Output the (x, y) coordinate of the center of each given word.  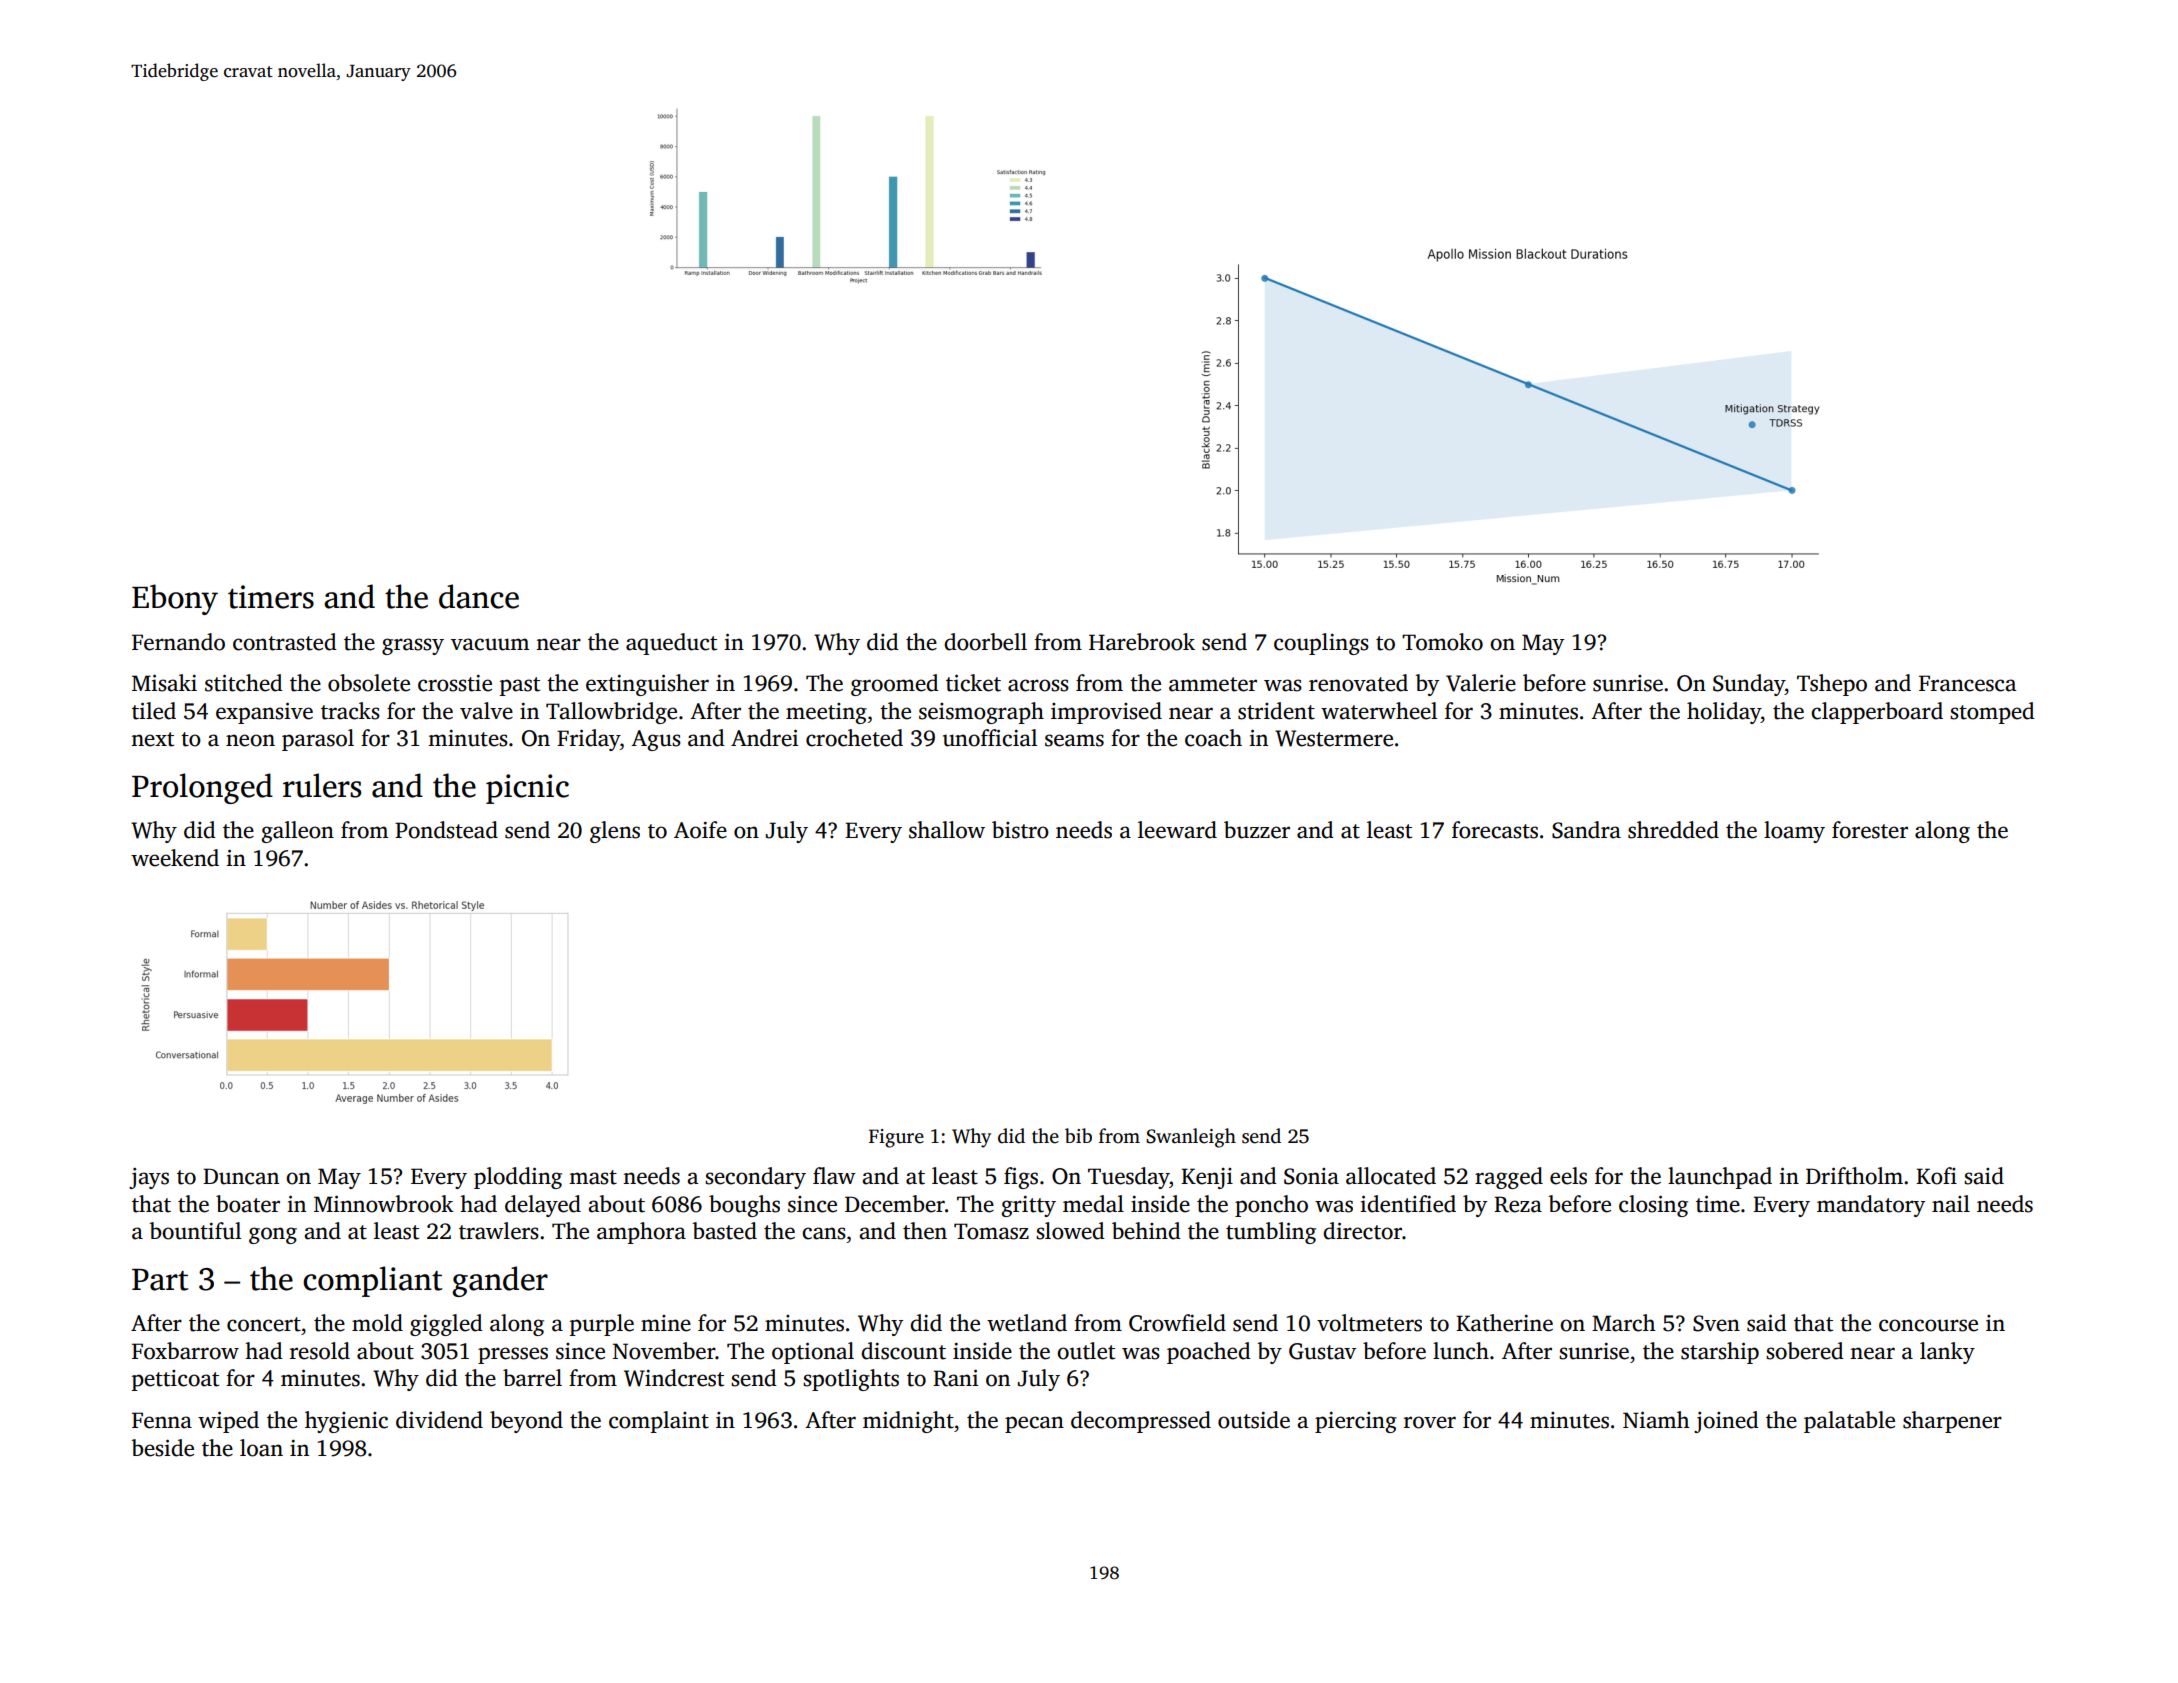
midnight (908, 1422)
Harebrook (1142, 642)
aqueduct (671, 644)
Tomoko (1442, 642)
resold (320, 1351)
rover (1430, 1422)
